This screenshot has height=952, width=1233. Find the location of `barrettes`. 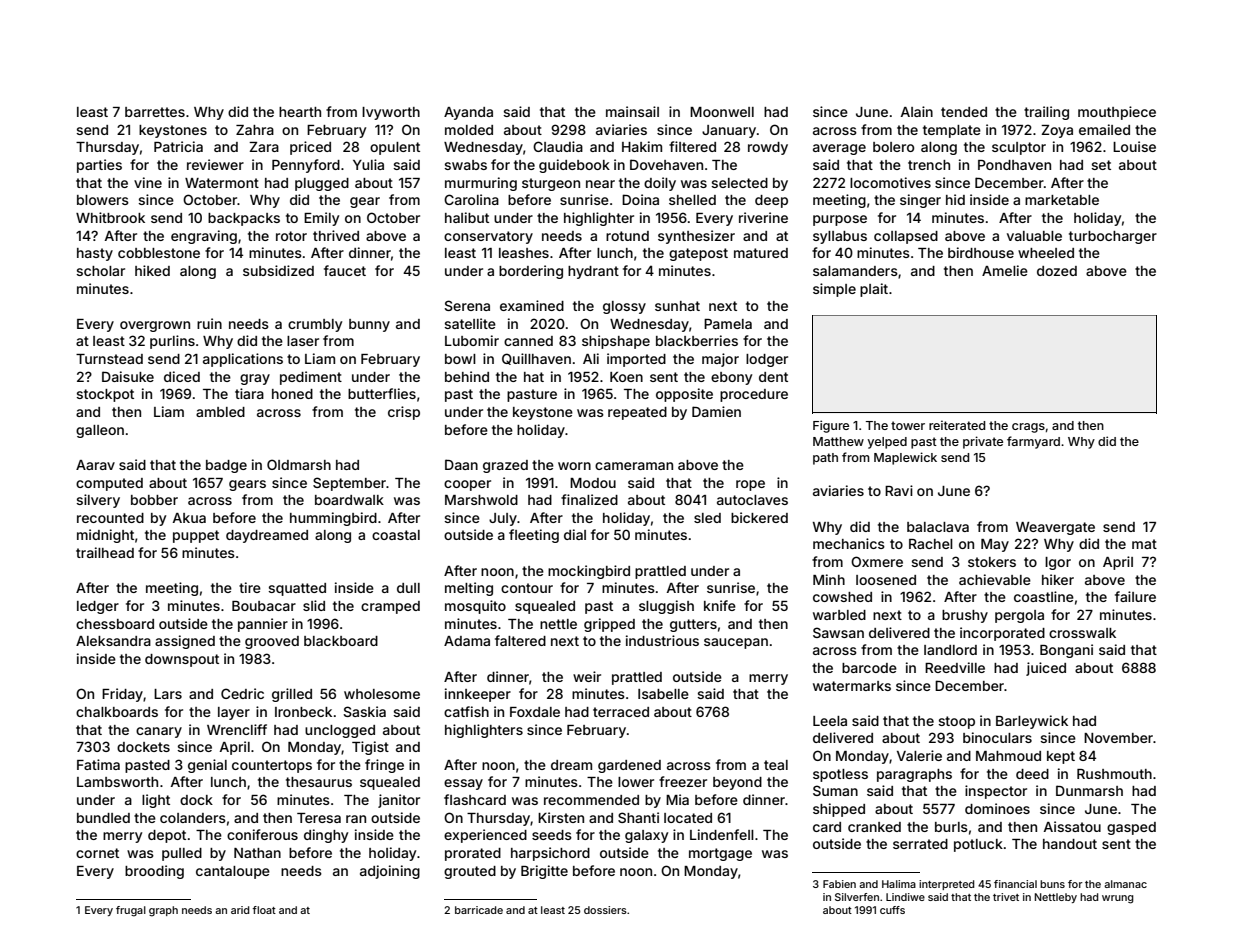

barrettes is located at coordinates (155, 112).
